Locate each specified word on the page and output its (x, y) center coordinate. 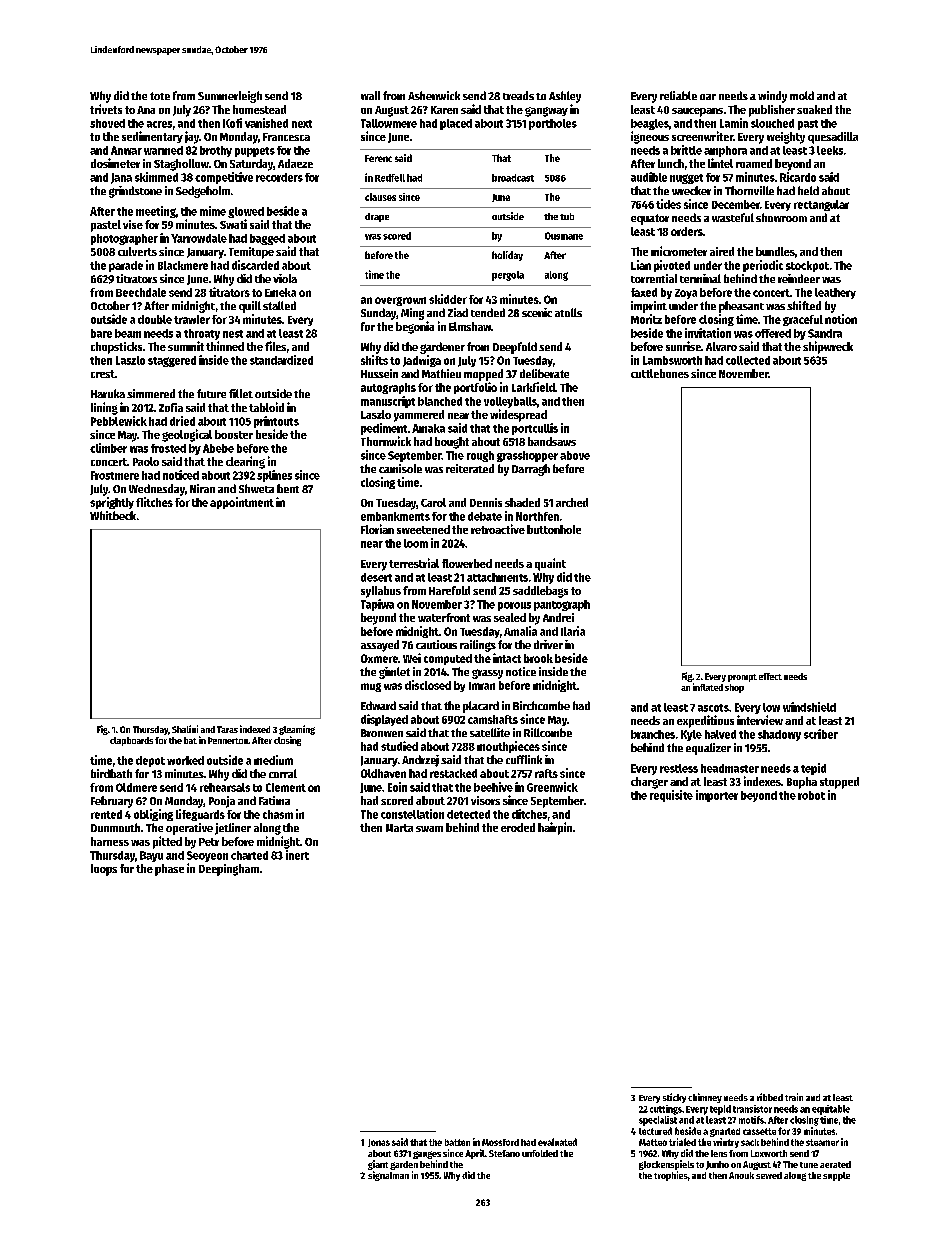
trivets (106, 109)
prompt (742, 678)
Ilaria (573, 631)
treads (518, 95)
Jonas (379, 1143)
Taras (227, 729)
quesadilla (833, 138)
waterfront (444, 617)
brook (538, 658)
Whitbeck (113, 515)
